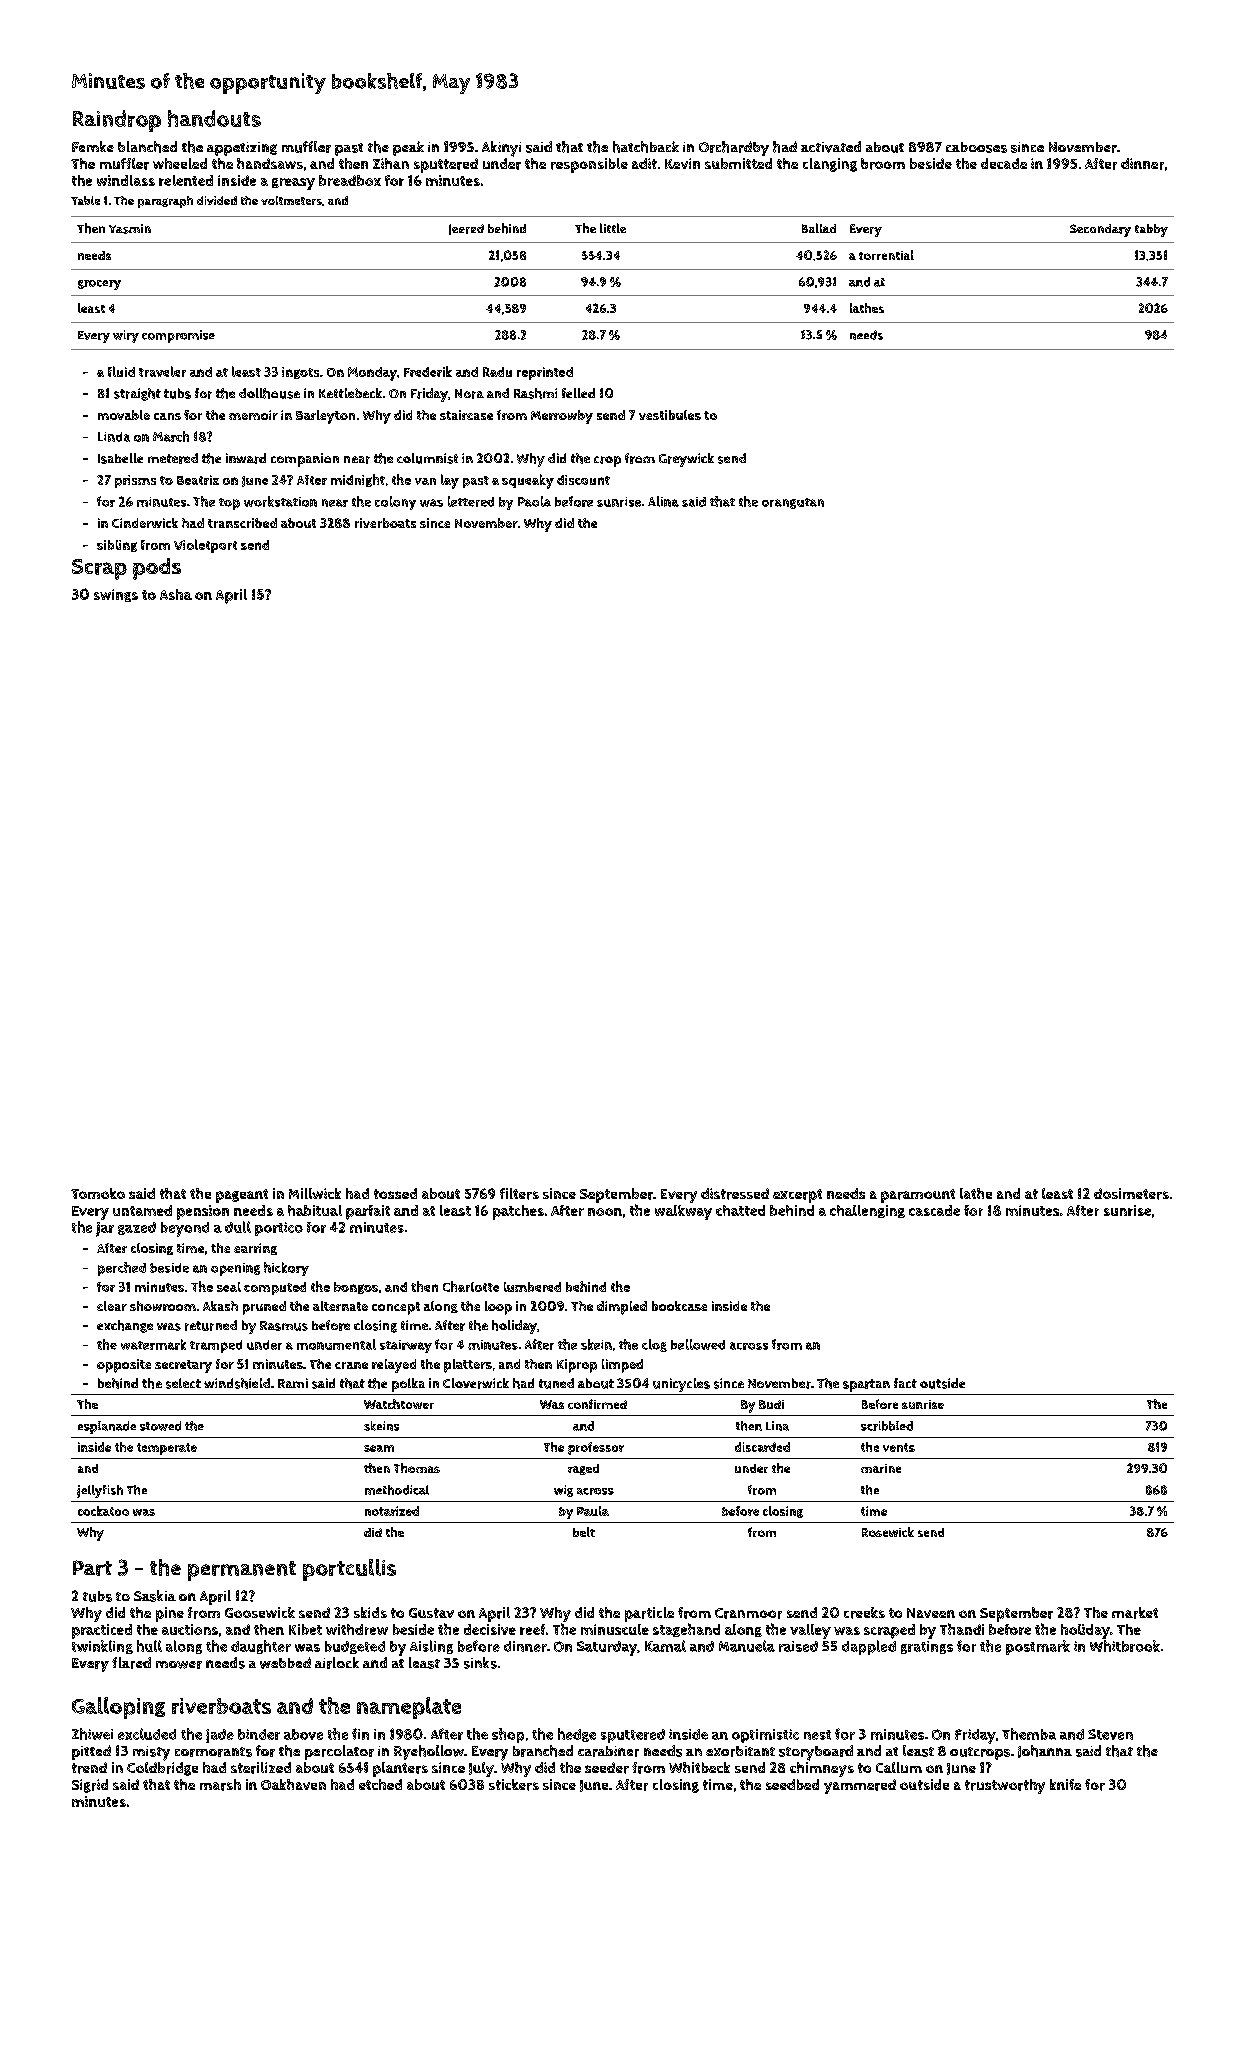 This document has height=2051, width=1245. Describe the element at coordinates (613, 228) in the document. I see `little` at that location.
